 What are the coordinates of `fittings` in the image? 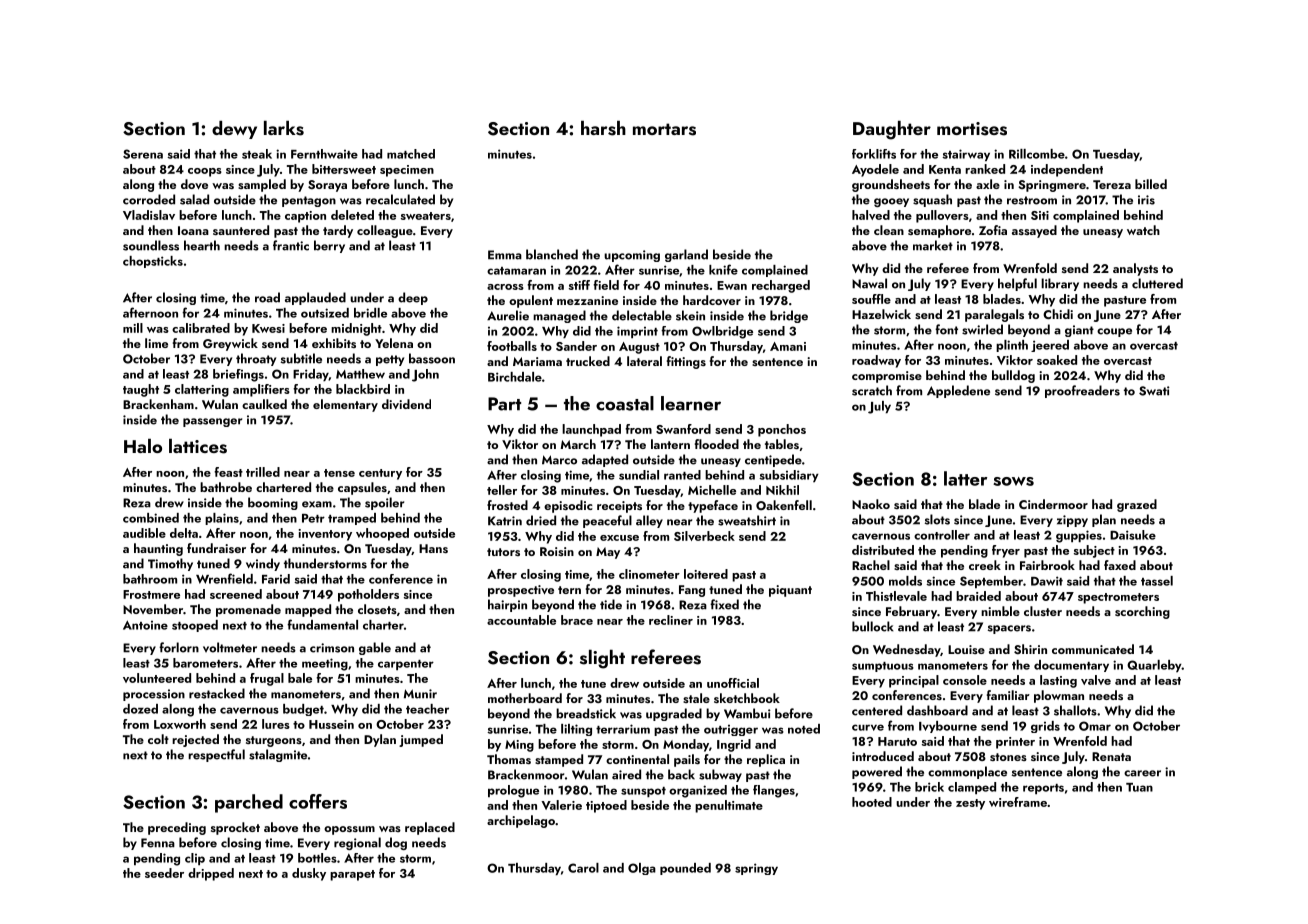 It's located at (686, 362).
